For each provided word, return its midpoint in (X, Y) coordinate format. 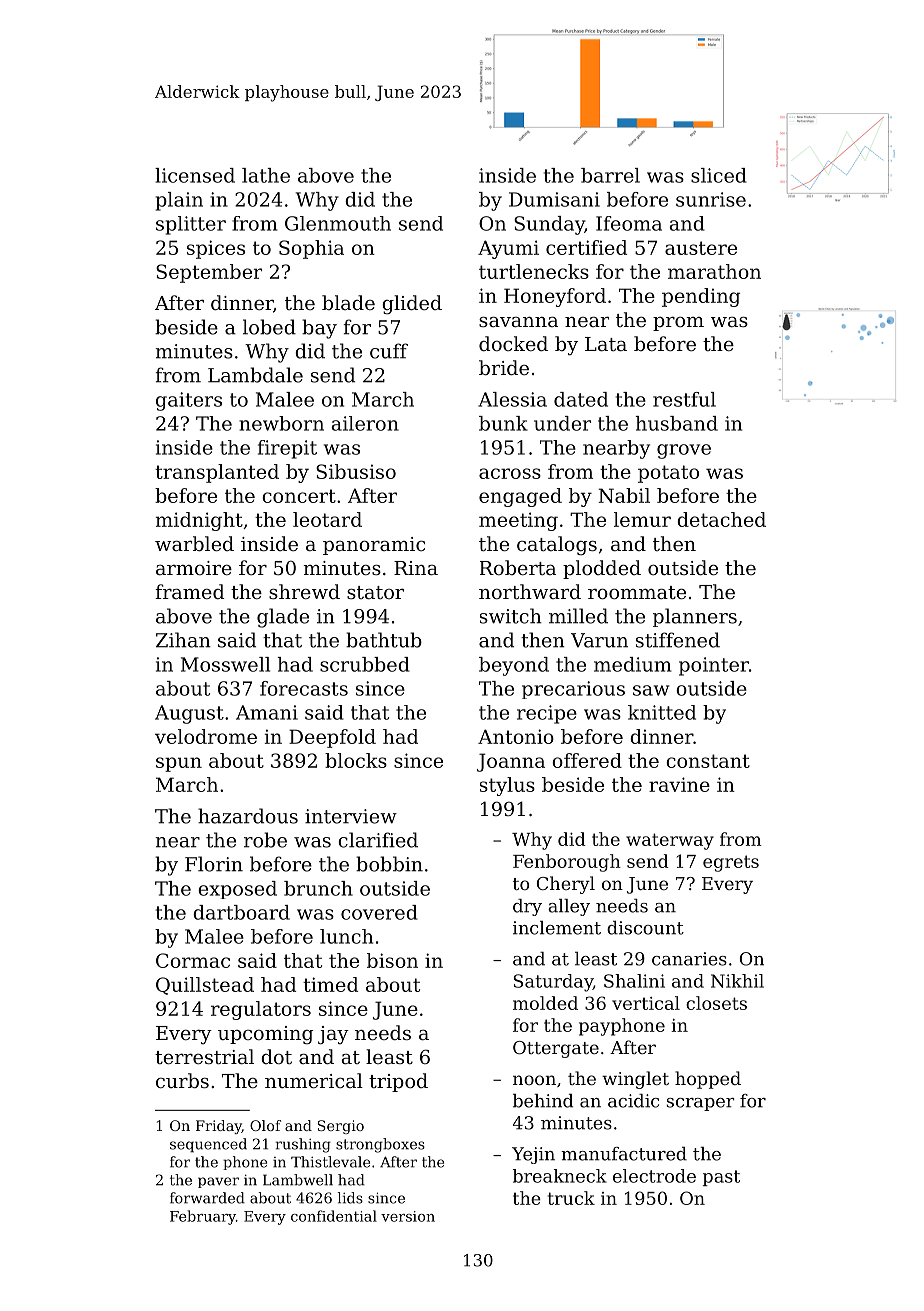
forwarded (207, 1198)
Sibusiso (356, 471)
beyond (514, 666)
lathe (266, 175)
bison (392, 960)
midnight (199, 521)
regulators (261, 1010)
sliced (719, 175)
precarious (573, 690)
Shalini (634, 981)
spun (179, 764)
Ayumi (508, 249)
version (408, 1216)
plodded (602, 569)
